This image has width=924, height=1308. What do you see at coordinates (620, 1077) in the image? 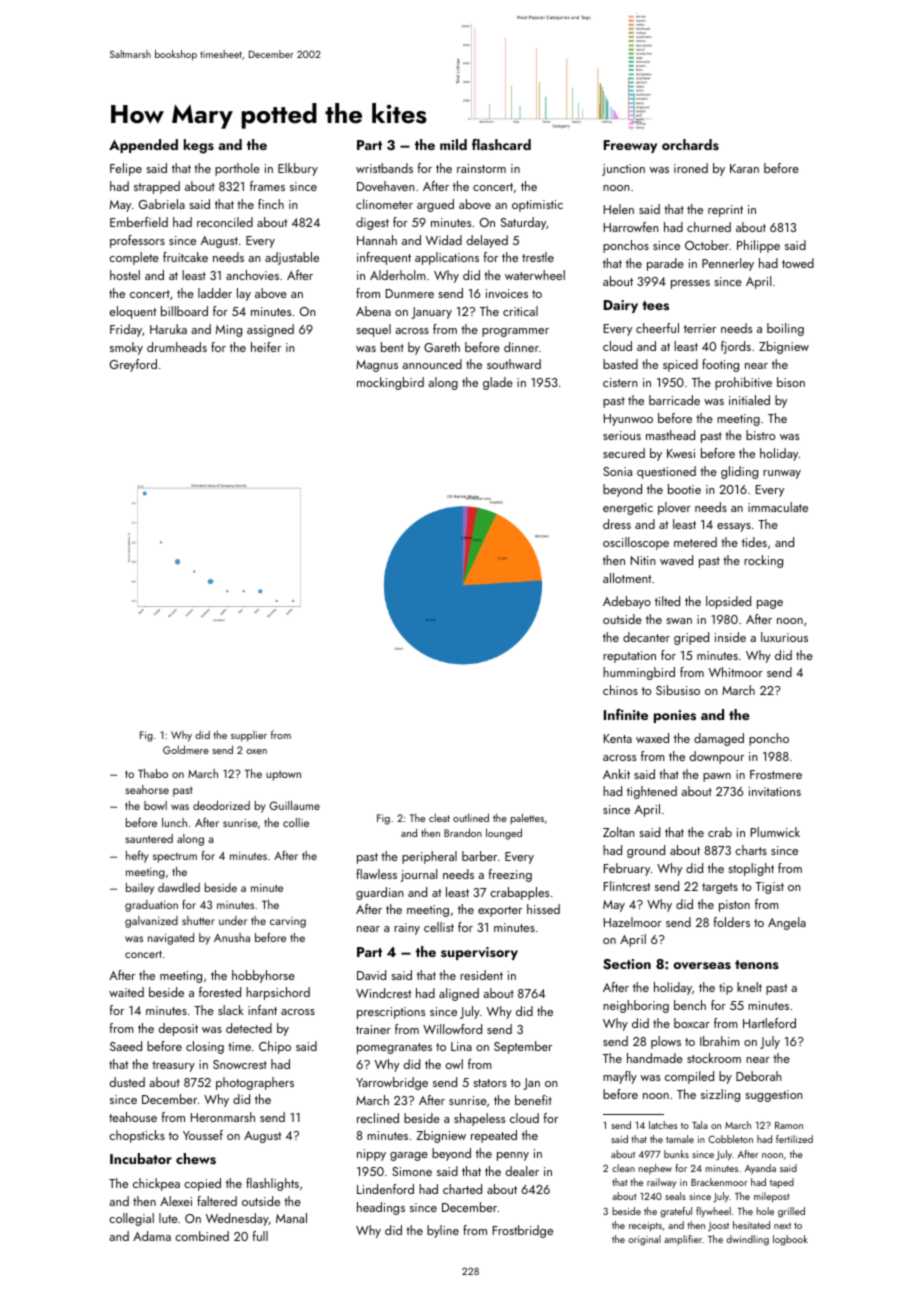
I see `mayfly` at bounding box center [620, 1077].
